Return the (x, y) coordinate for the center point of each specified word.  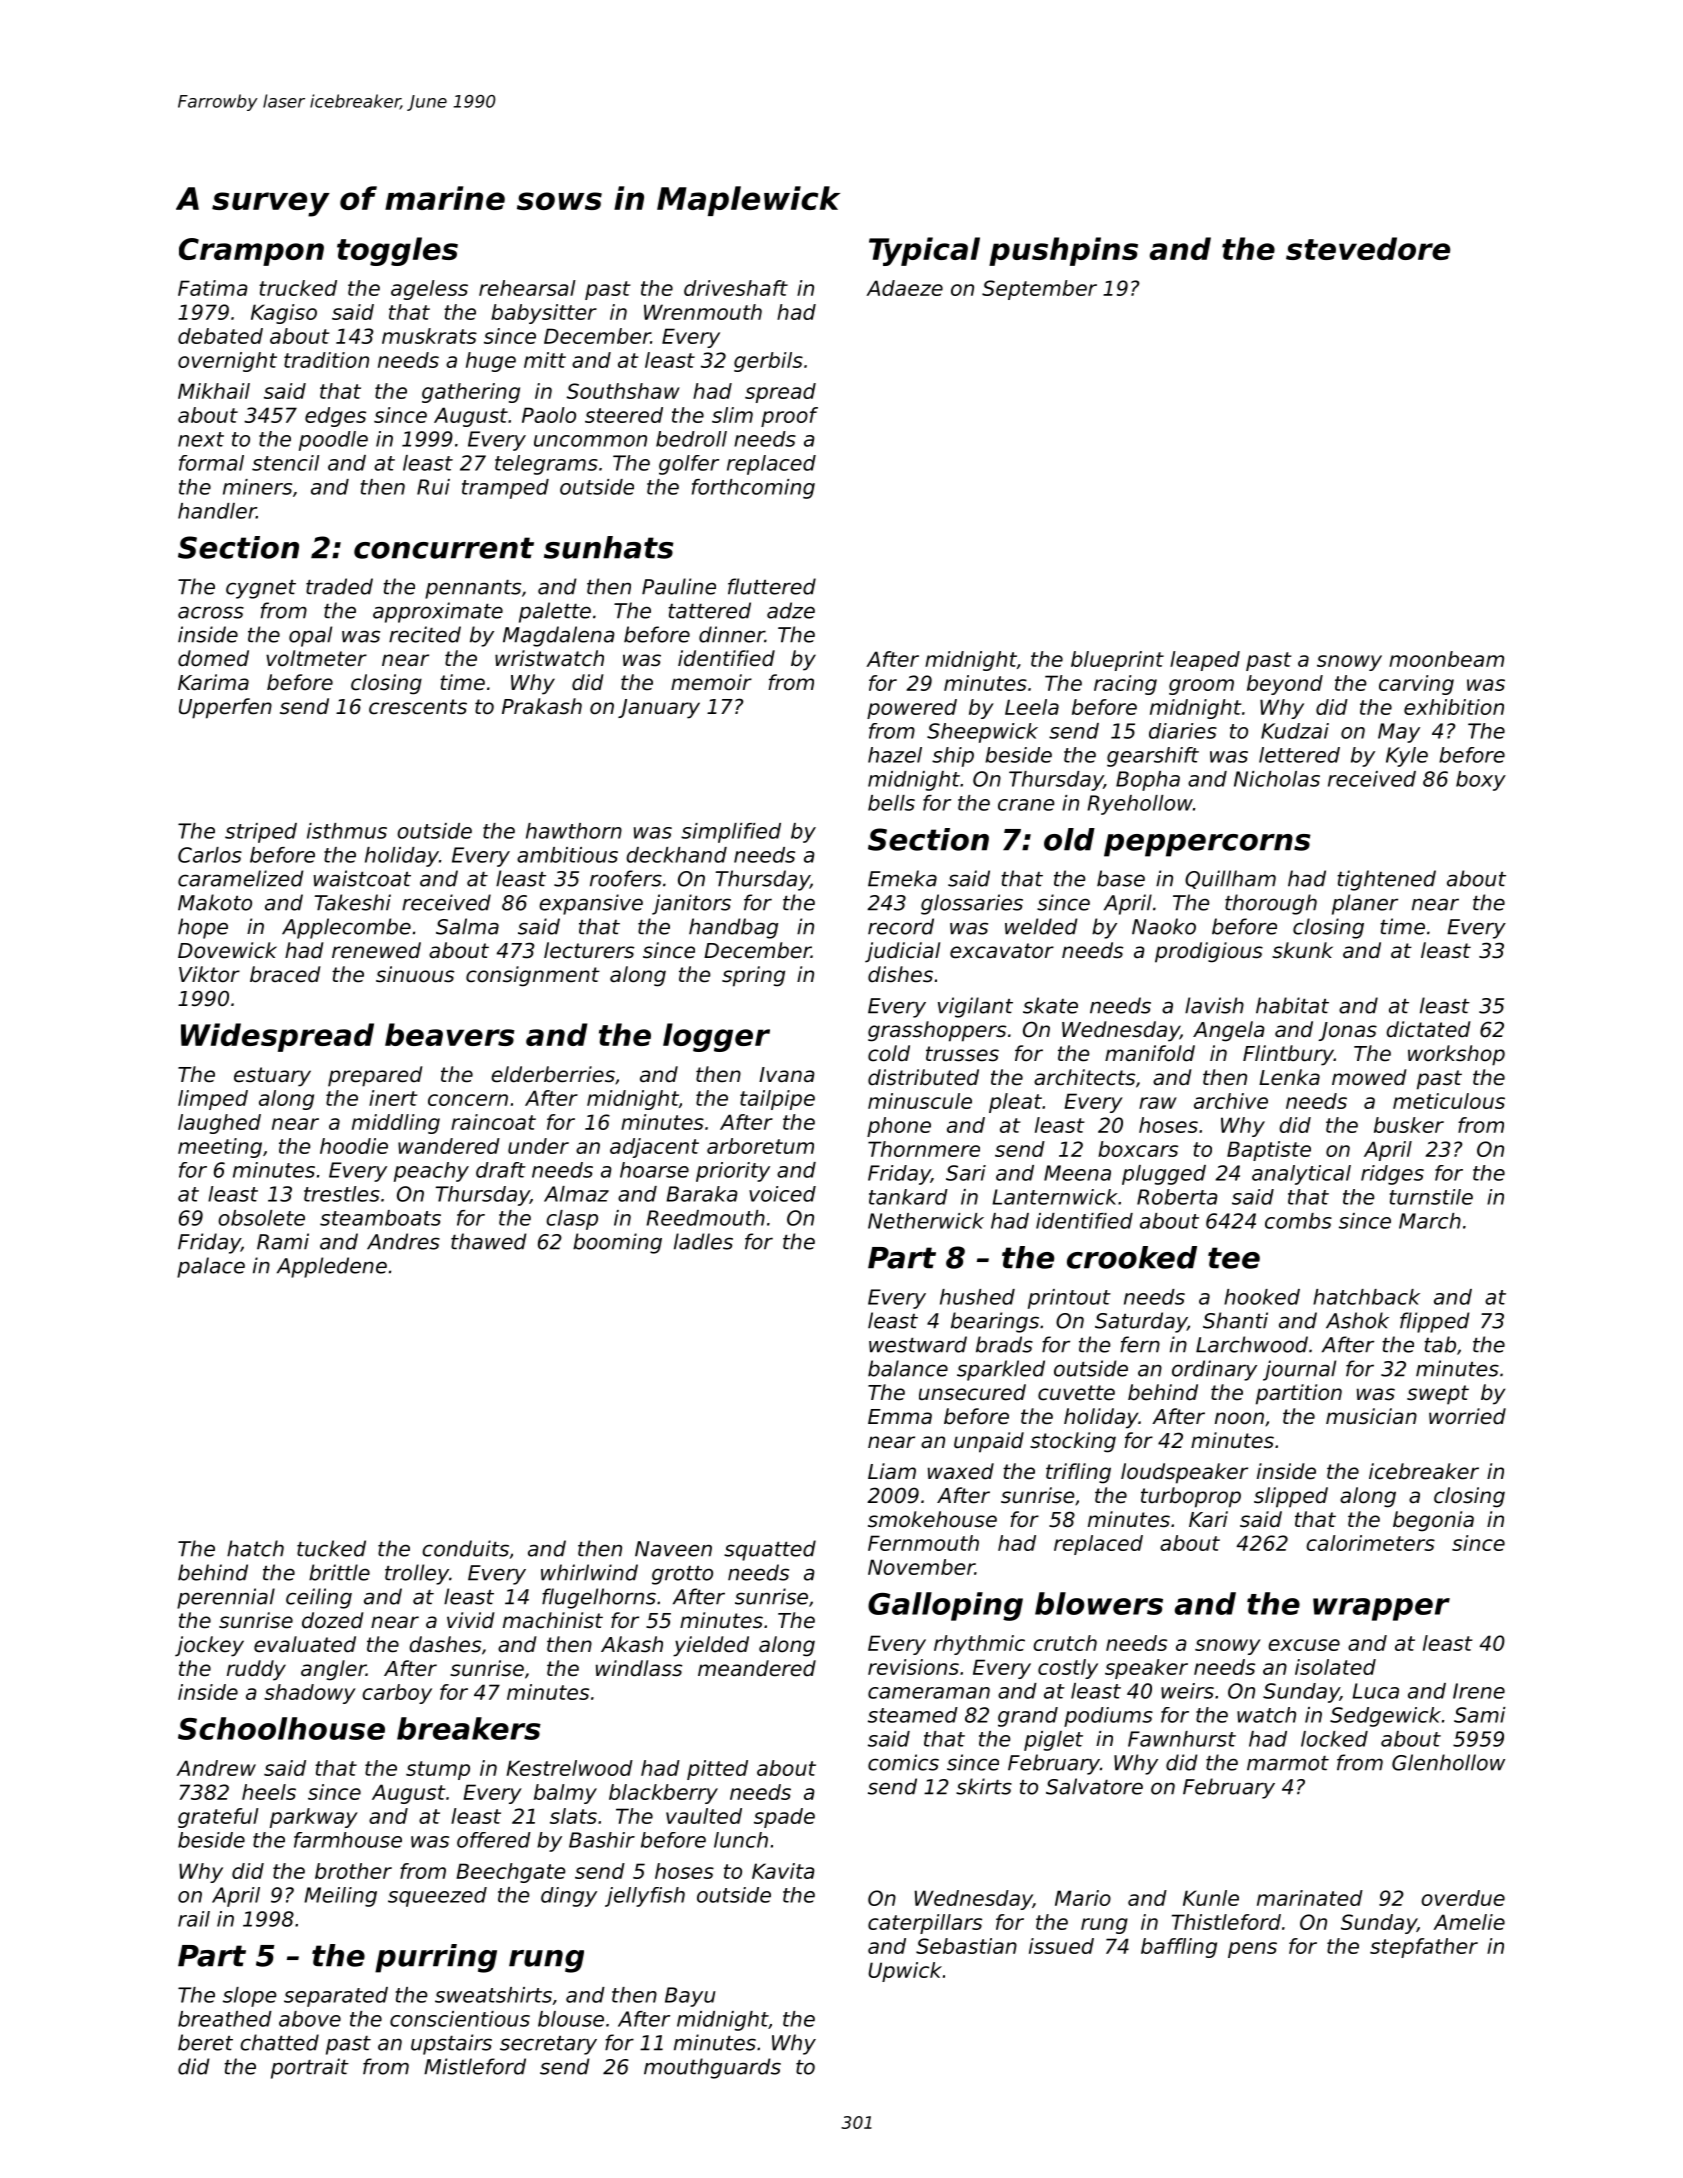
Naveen (673, 1549)
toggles (397, 251)
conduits (465, 1548)
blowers (1099, 1603)
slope (249, 1997)
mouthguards (712, 2068)
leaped (1205, 661)
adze (791, 610)
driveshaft (736, 288)
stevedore (1368, 248)
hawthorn (574, 831)
